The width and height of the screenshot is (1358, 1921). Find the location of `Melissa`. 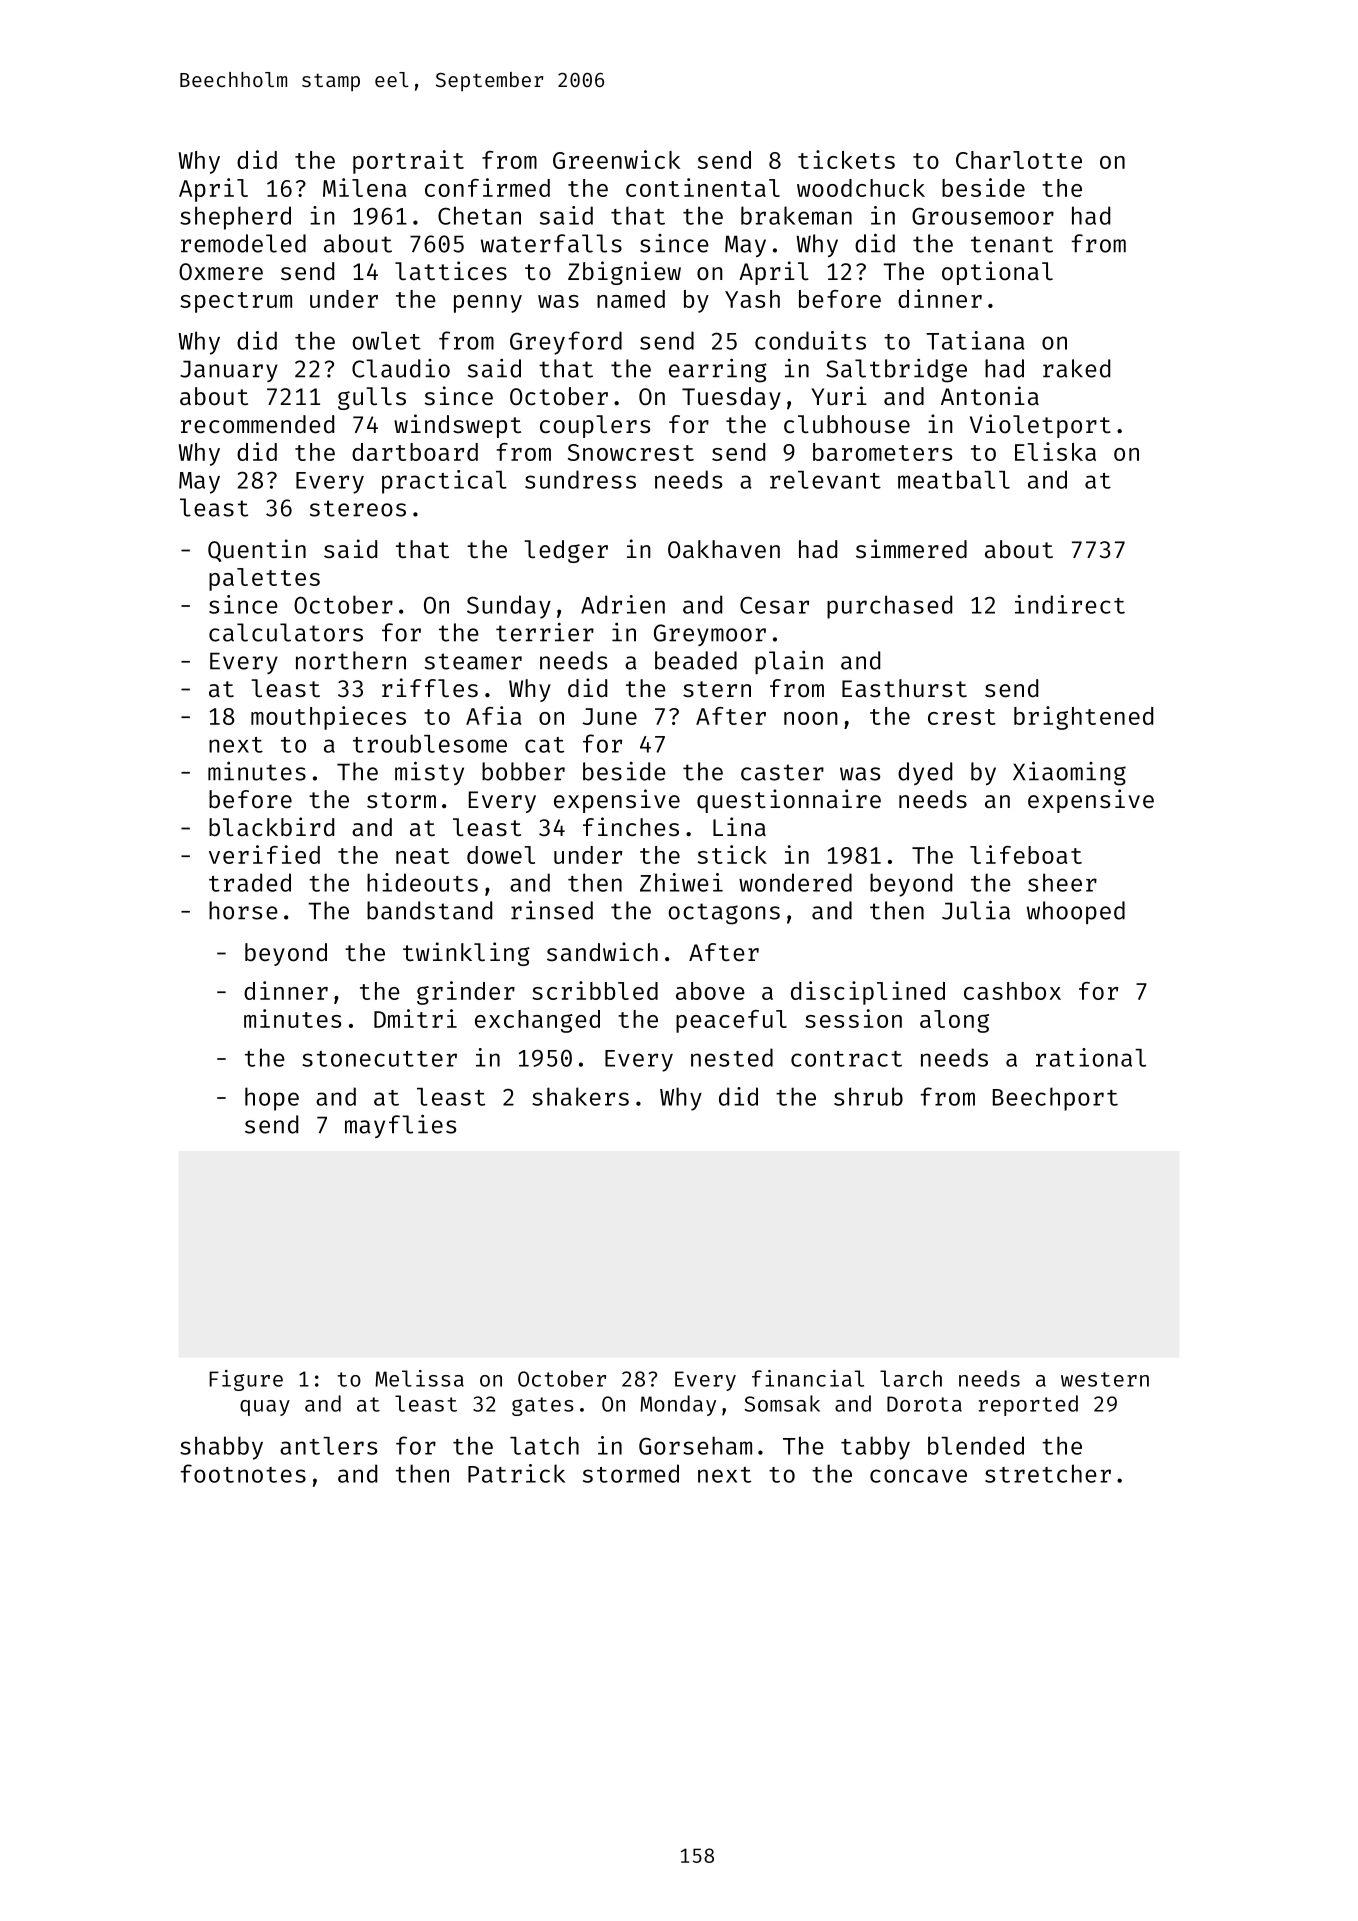

Melissa is located at coordinates (419, 1378).
